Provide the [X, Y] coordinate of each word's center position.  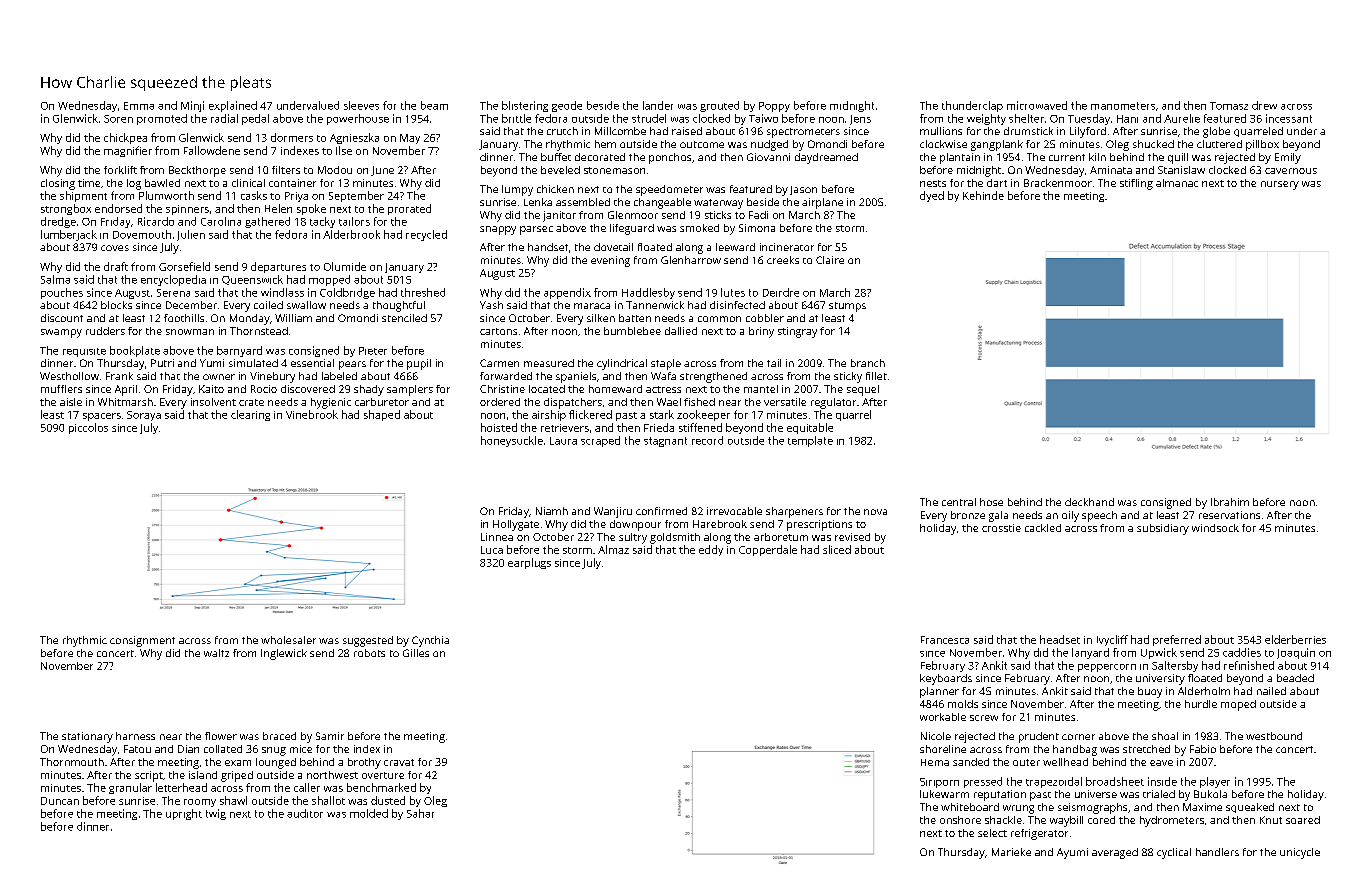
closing [58, 184]
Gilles [416, 653]
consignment [142, 641]
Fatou [137, 749]
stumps [847, 307]
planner [939, 692]
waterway [718, 204]
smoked [699, 228]
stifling [1136, 184]
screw [984, 718]
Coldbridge [347, 293]
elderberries [1295, 639]
